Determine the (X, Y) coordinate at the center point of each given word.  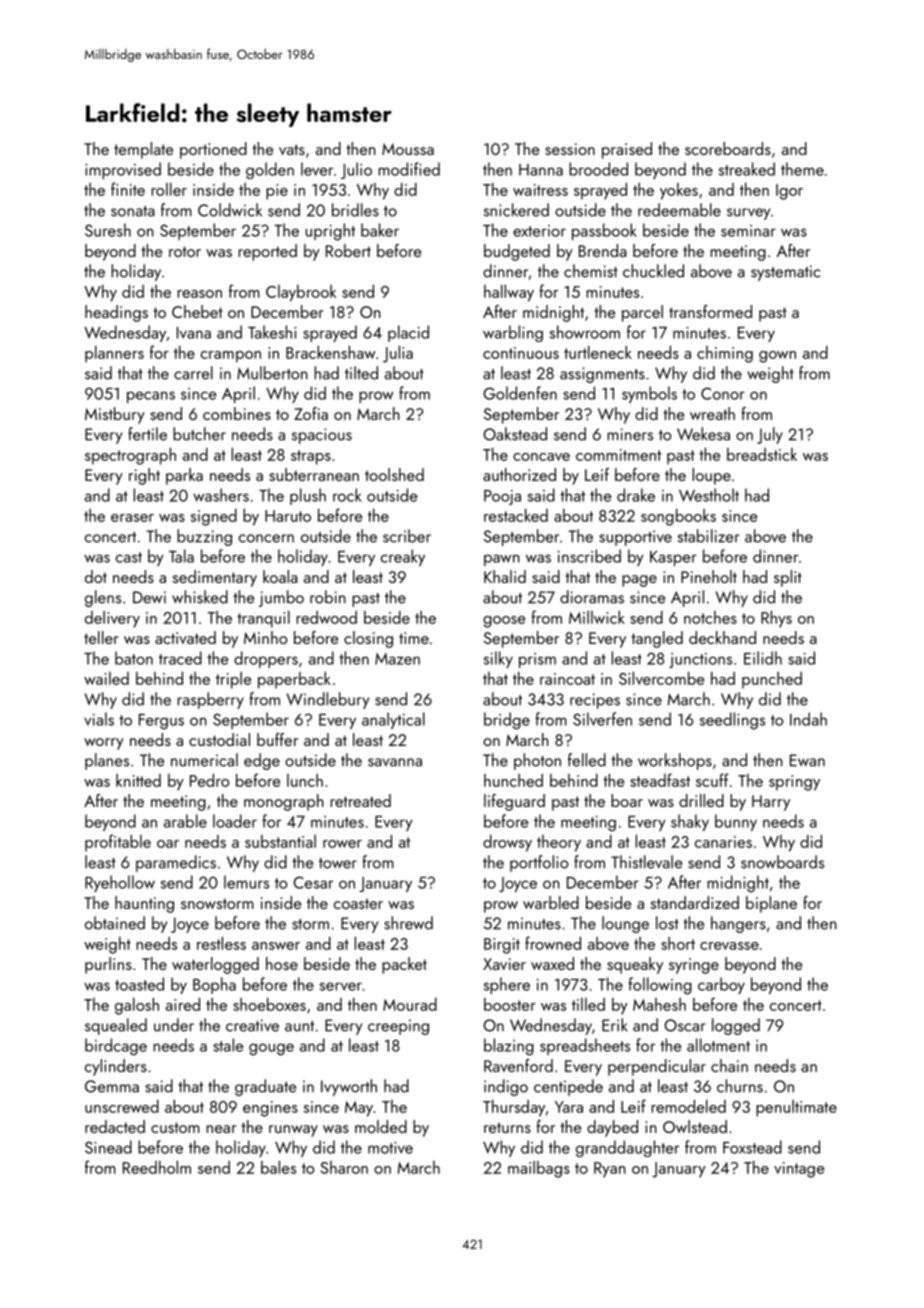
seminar (748, 231)
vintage (799, 1170)
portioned (213, 150)
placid (408, 333)
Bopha (214, 985)
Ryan (610, 1170)
